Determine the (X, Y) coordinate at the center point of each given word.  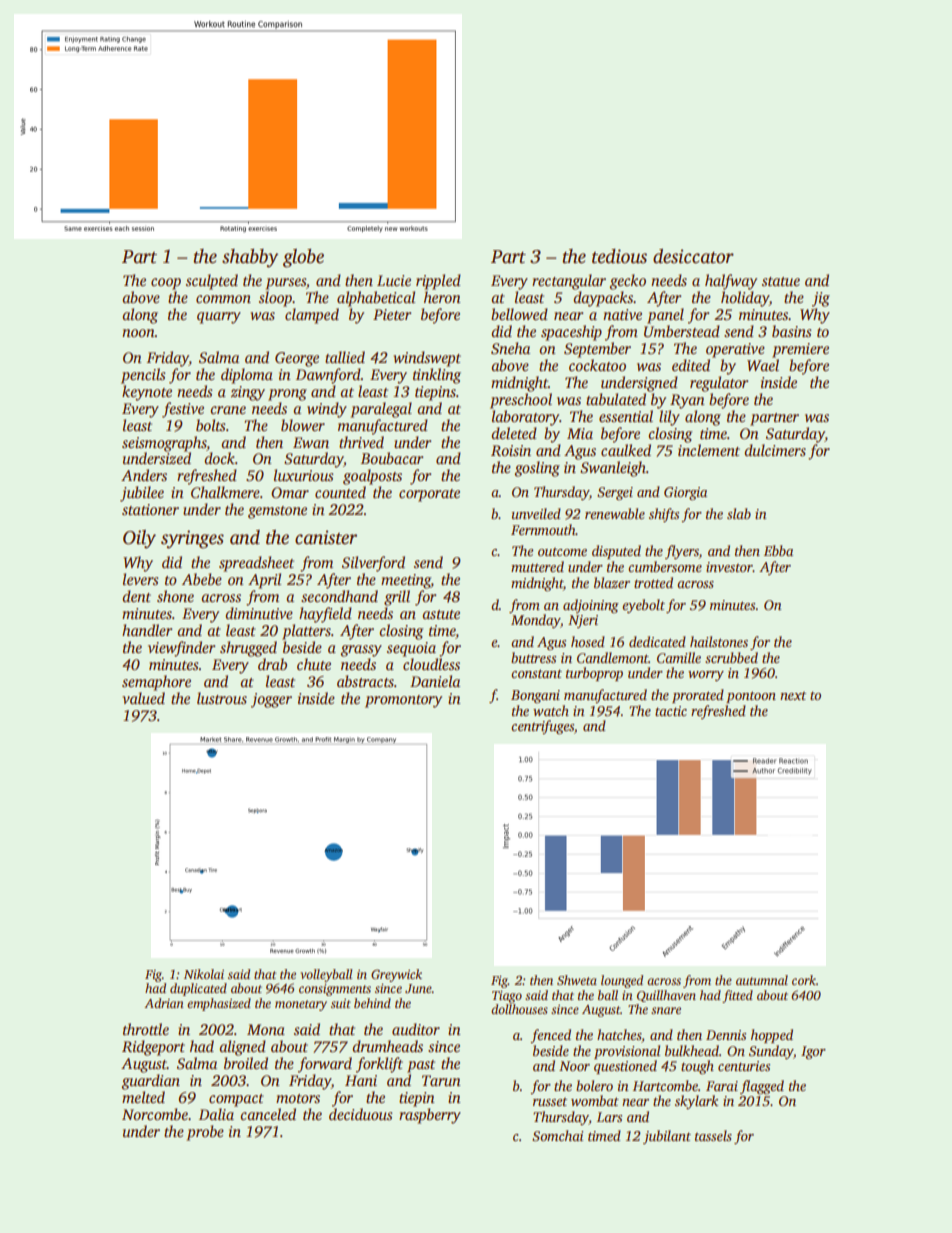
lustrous (222, 698)
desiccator (693, 256)
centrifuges (542, 727)
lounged (622, 981)
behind (372, 1003)
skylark (696, 1102)
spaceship (571, 333)
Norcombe (155, 1114)
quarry (219, 318)
